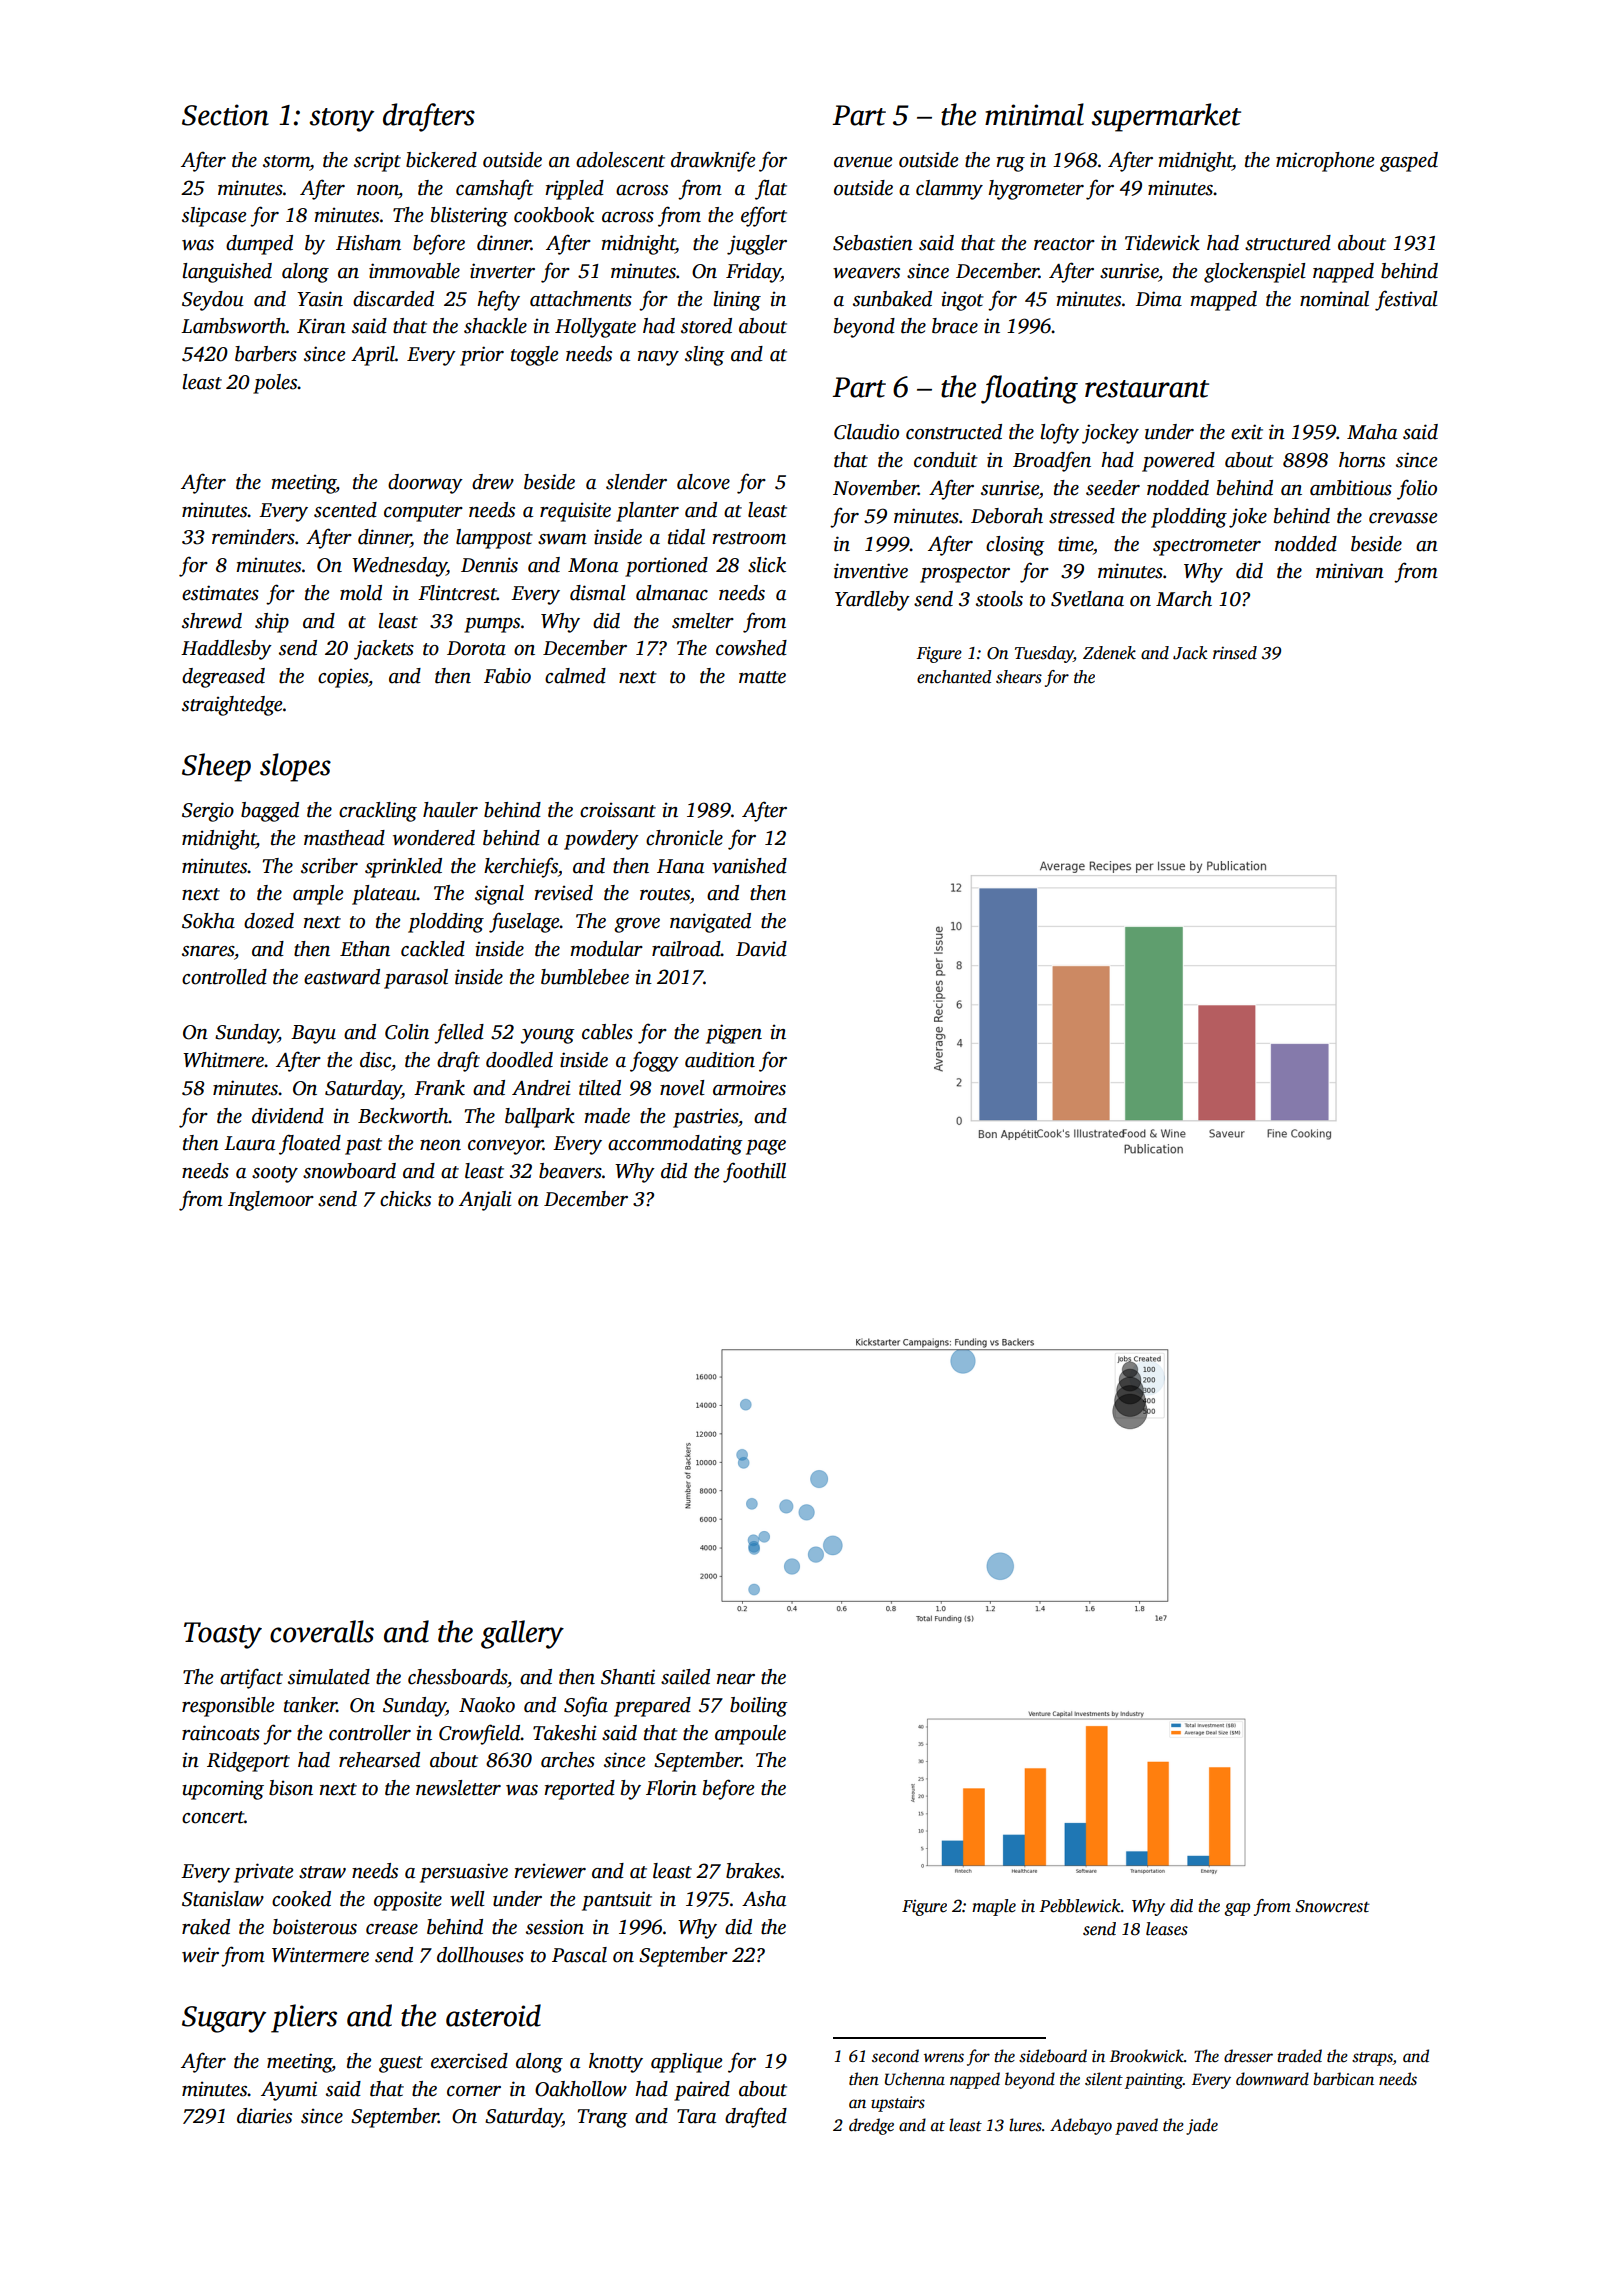 This image has width=1620, height=2292. I want to click on Dorota, so click(476, 648).
